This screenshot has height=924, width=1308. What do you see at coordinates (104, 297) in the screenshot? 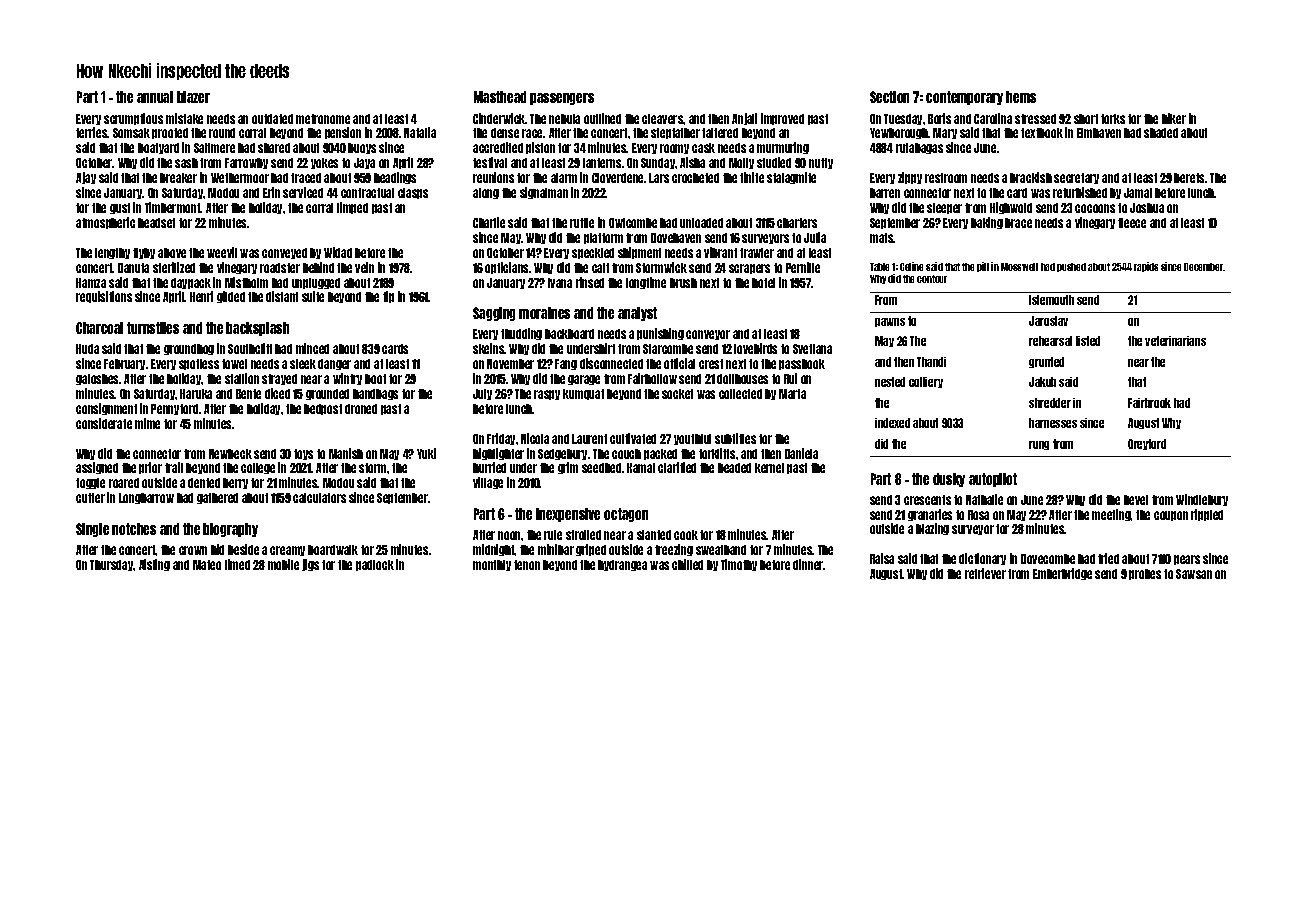
I see `requisitions` at bounding box center [104, 297].
